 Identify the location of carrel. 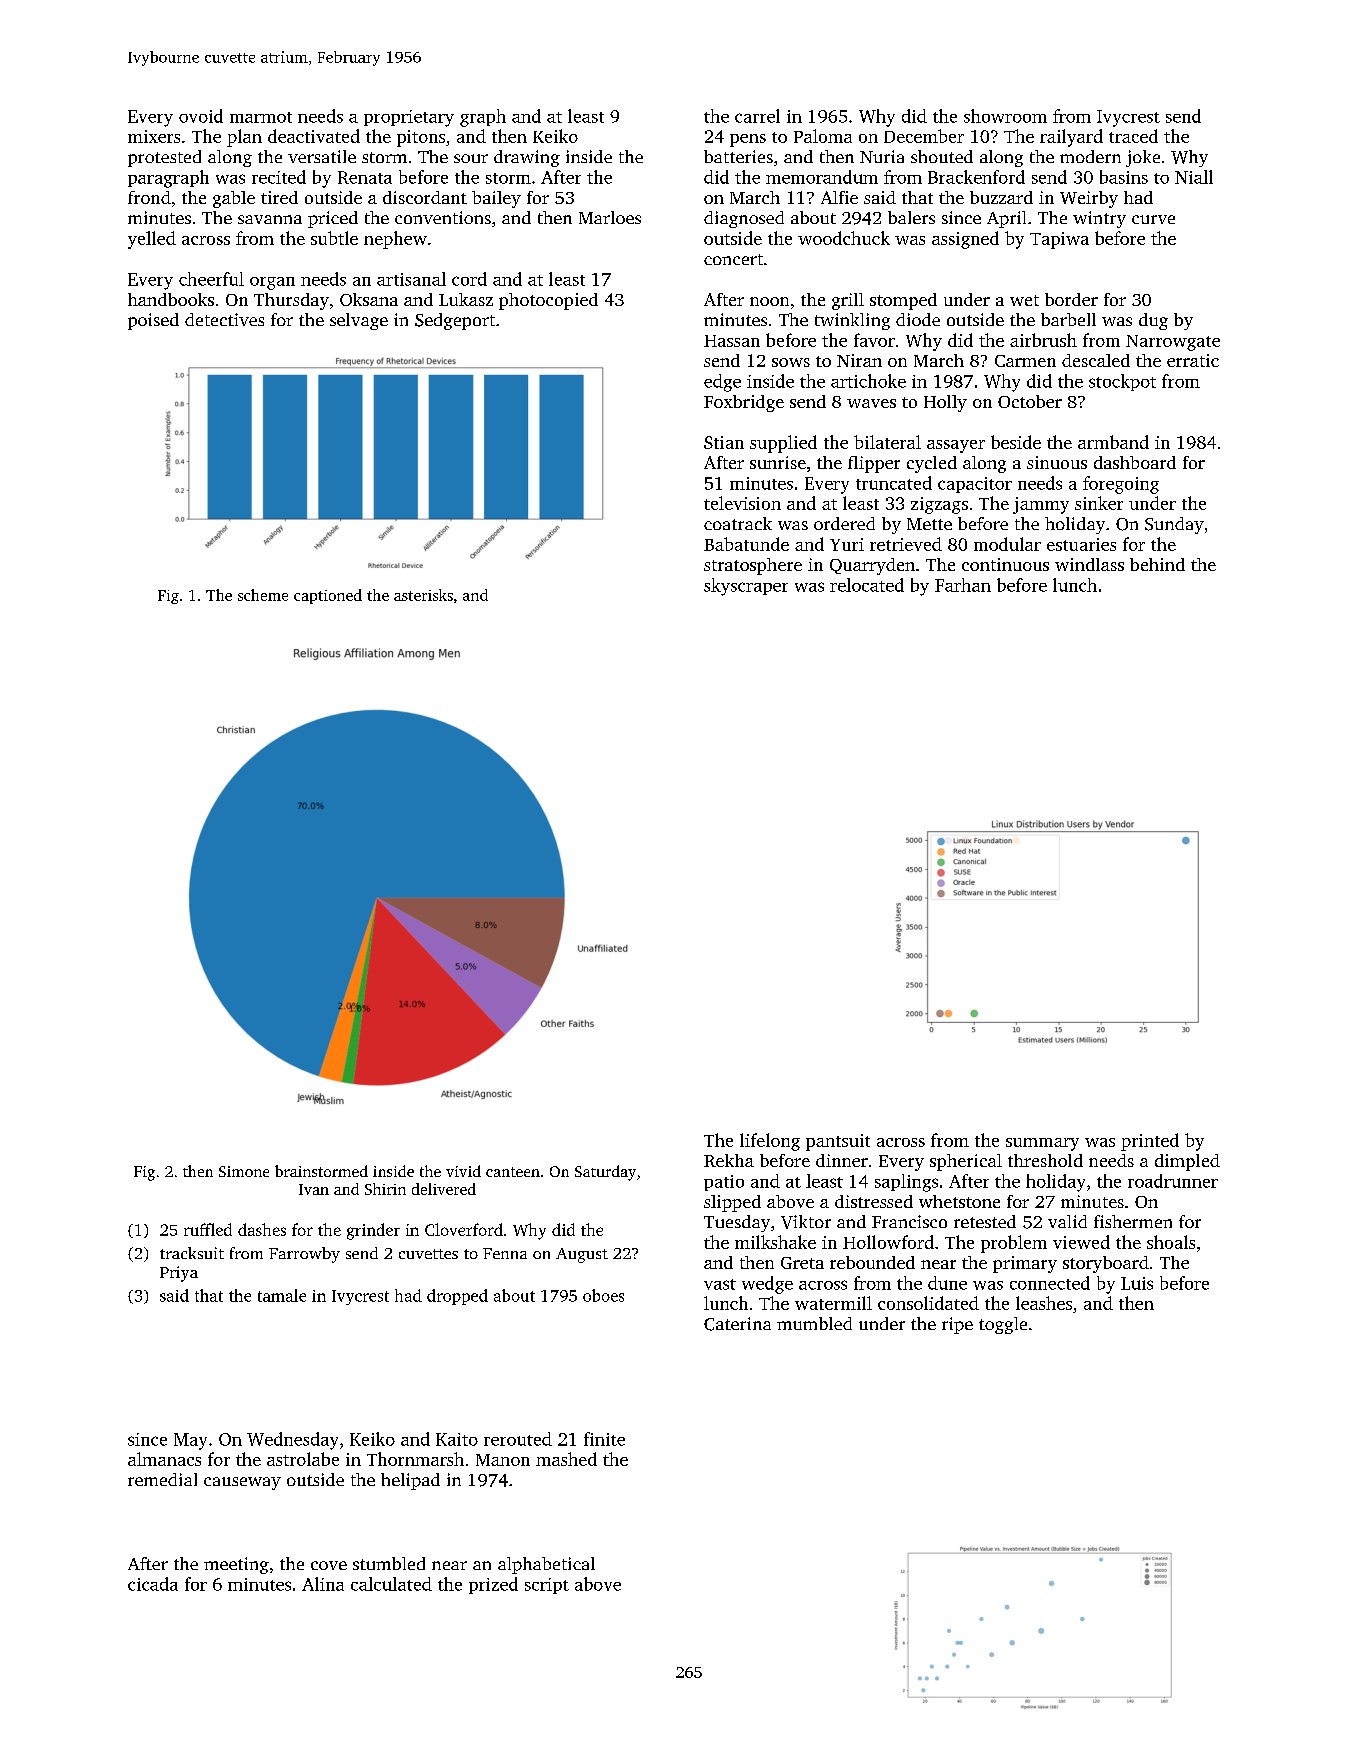
(757, 116).
